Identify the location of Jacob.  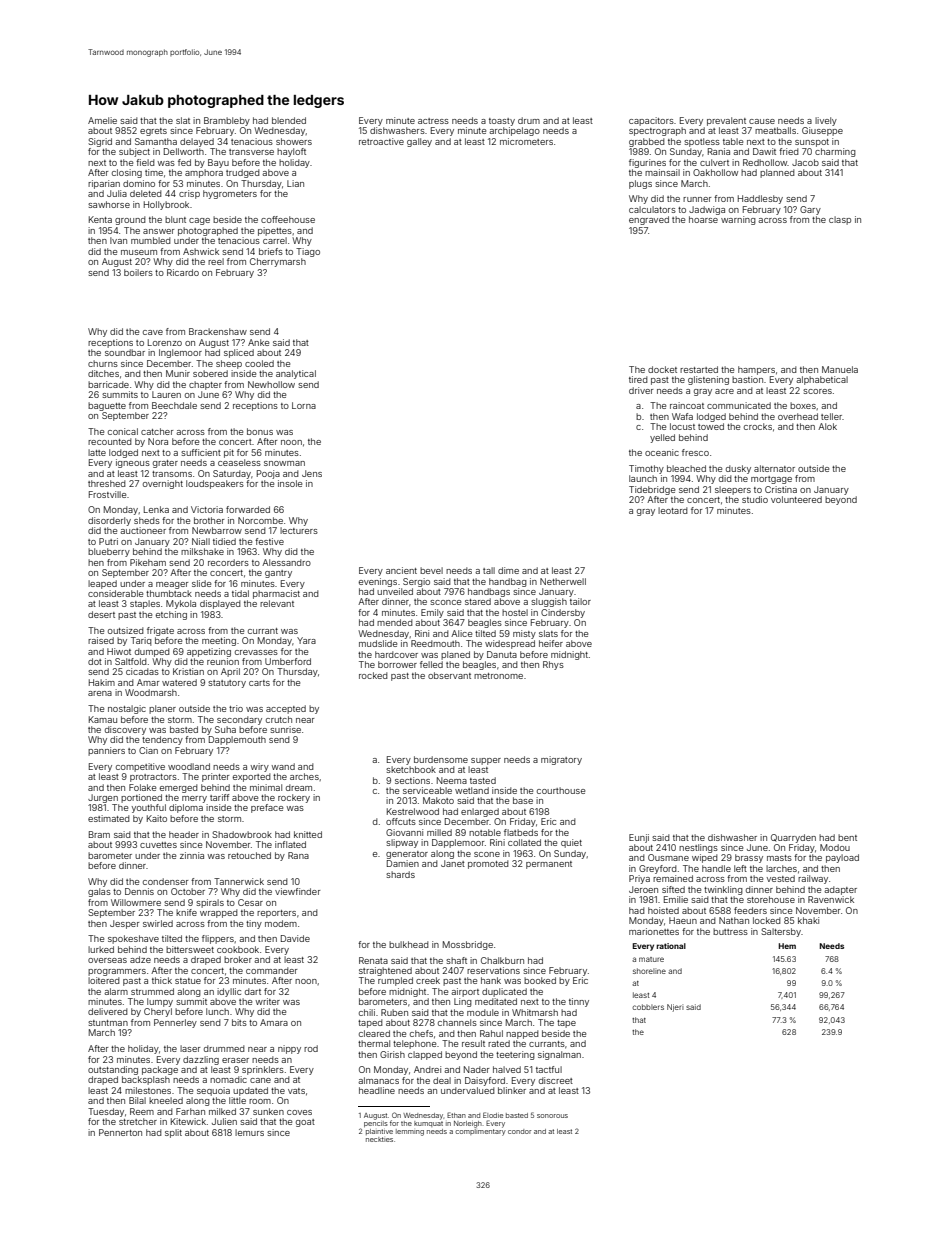
(805, 162).
